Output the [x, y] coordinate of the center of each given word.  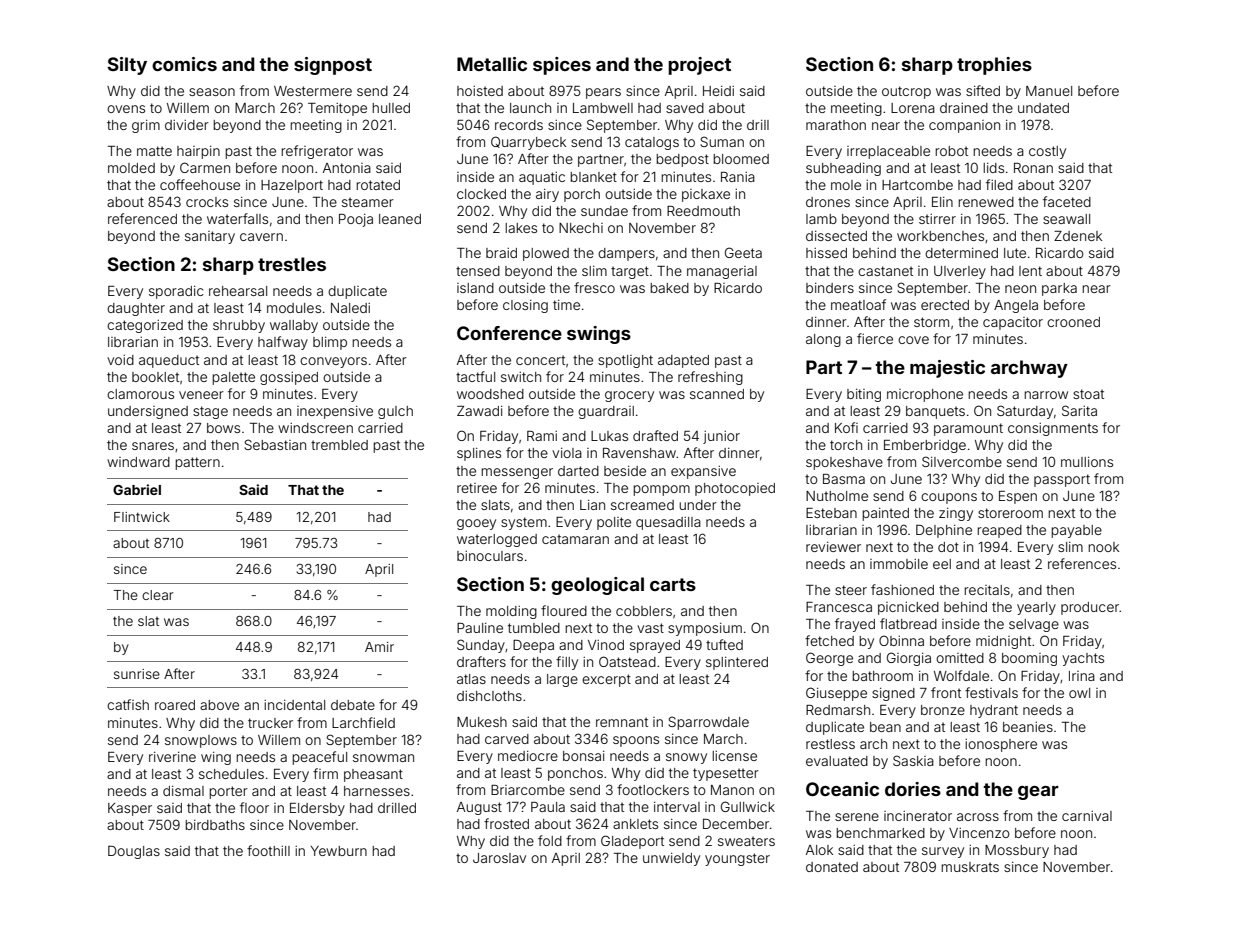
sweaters [746, 841]
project [699, 66]
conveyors [333, 362]
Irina [1082, 676]
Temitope [337, 109]
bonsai [584, 756]
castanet [885, 271]
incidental [294, 705]
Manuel [1049, 91]
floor [254, 807]
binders [830, 288]
